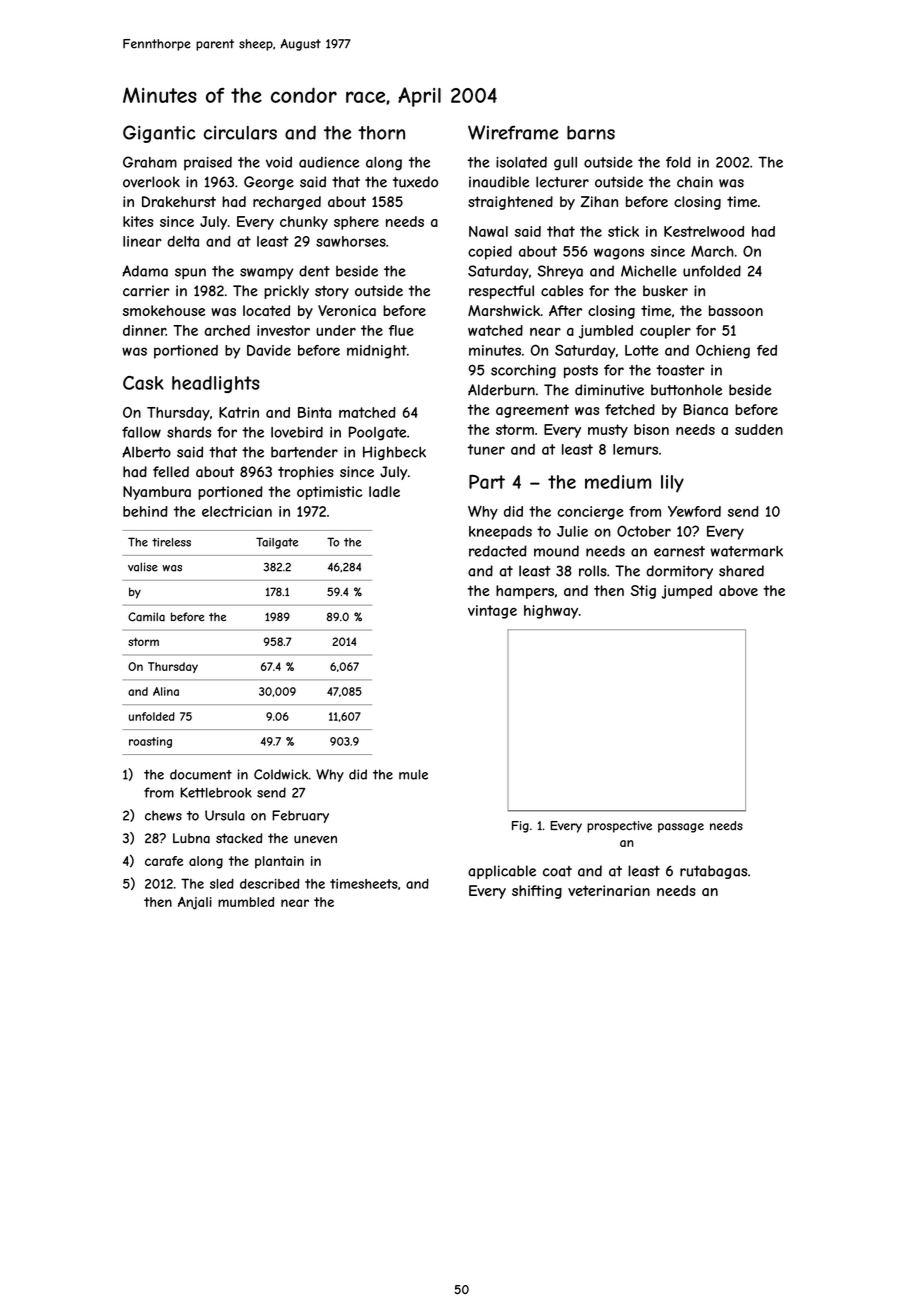  I want to click on audience, so click(329, 162).
